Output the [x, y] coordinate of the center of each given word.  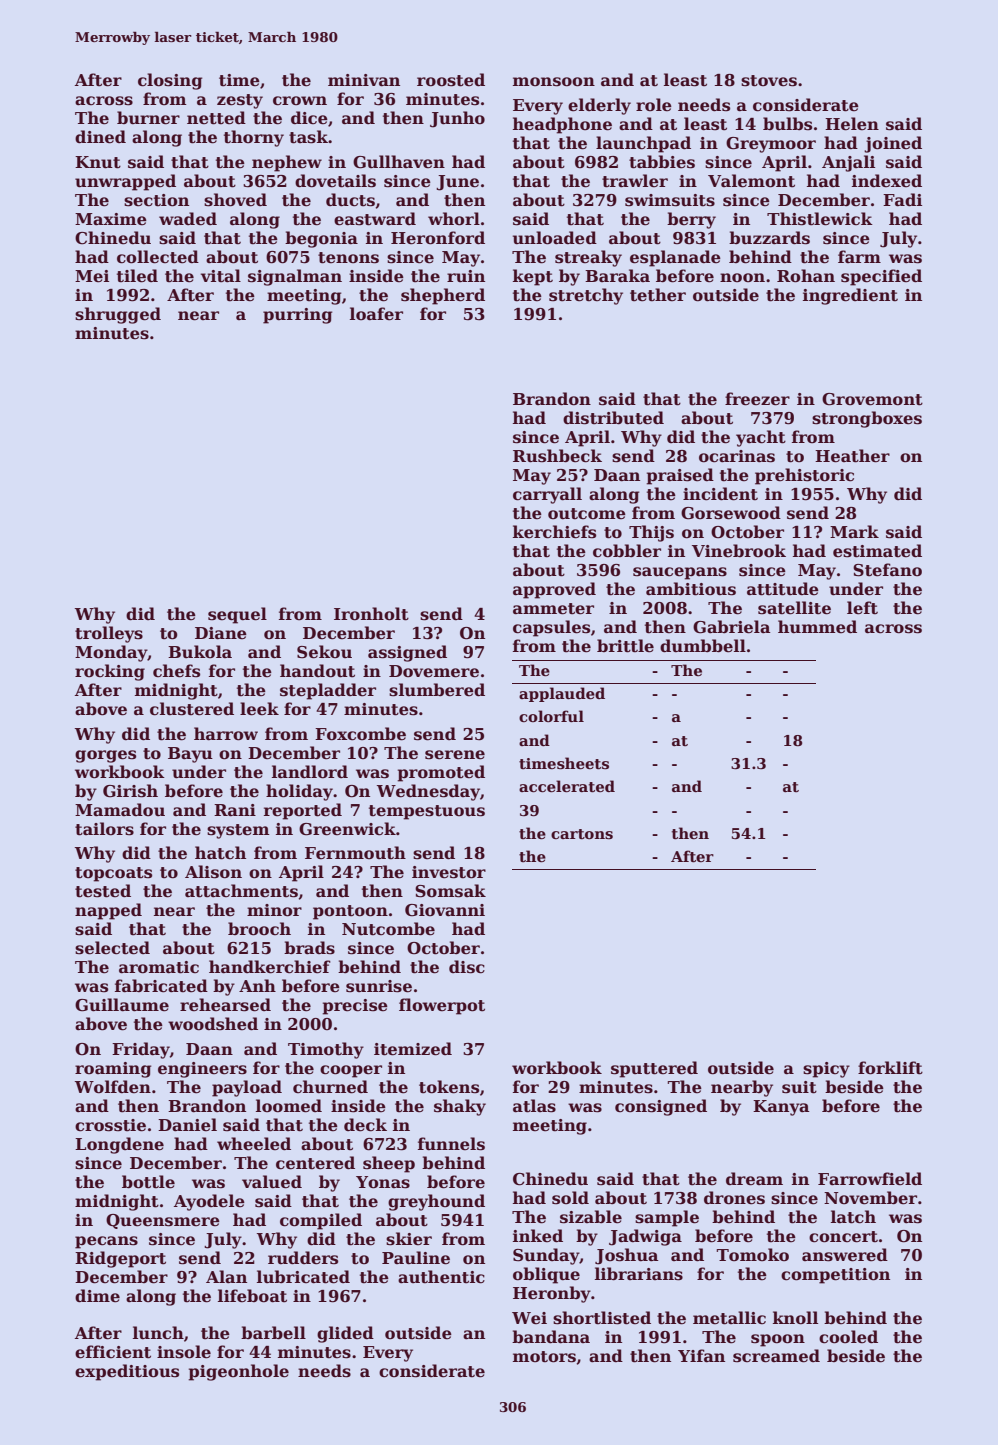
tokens [449, 1087]
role [654, 105]
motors [544, 1357]
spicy [826, 1070]
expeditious [127, 1372]
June [457, 183]
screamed [776, 1356]
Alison [213, 872]
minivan [364, 80]
